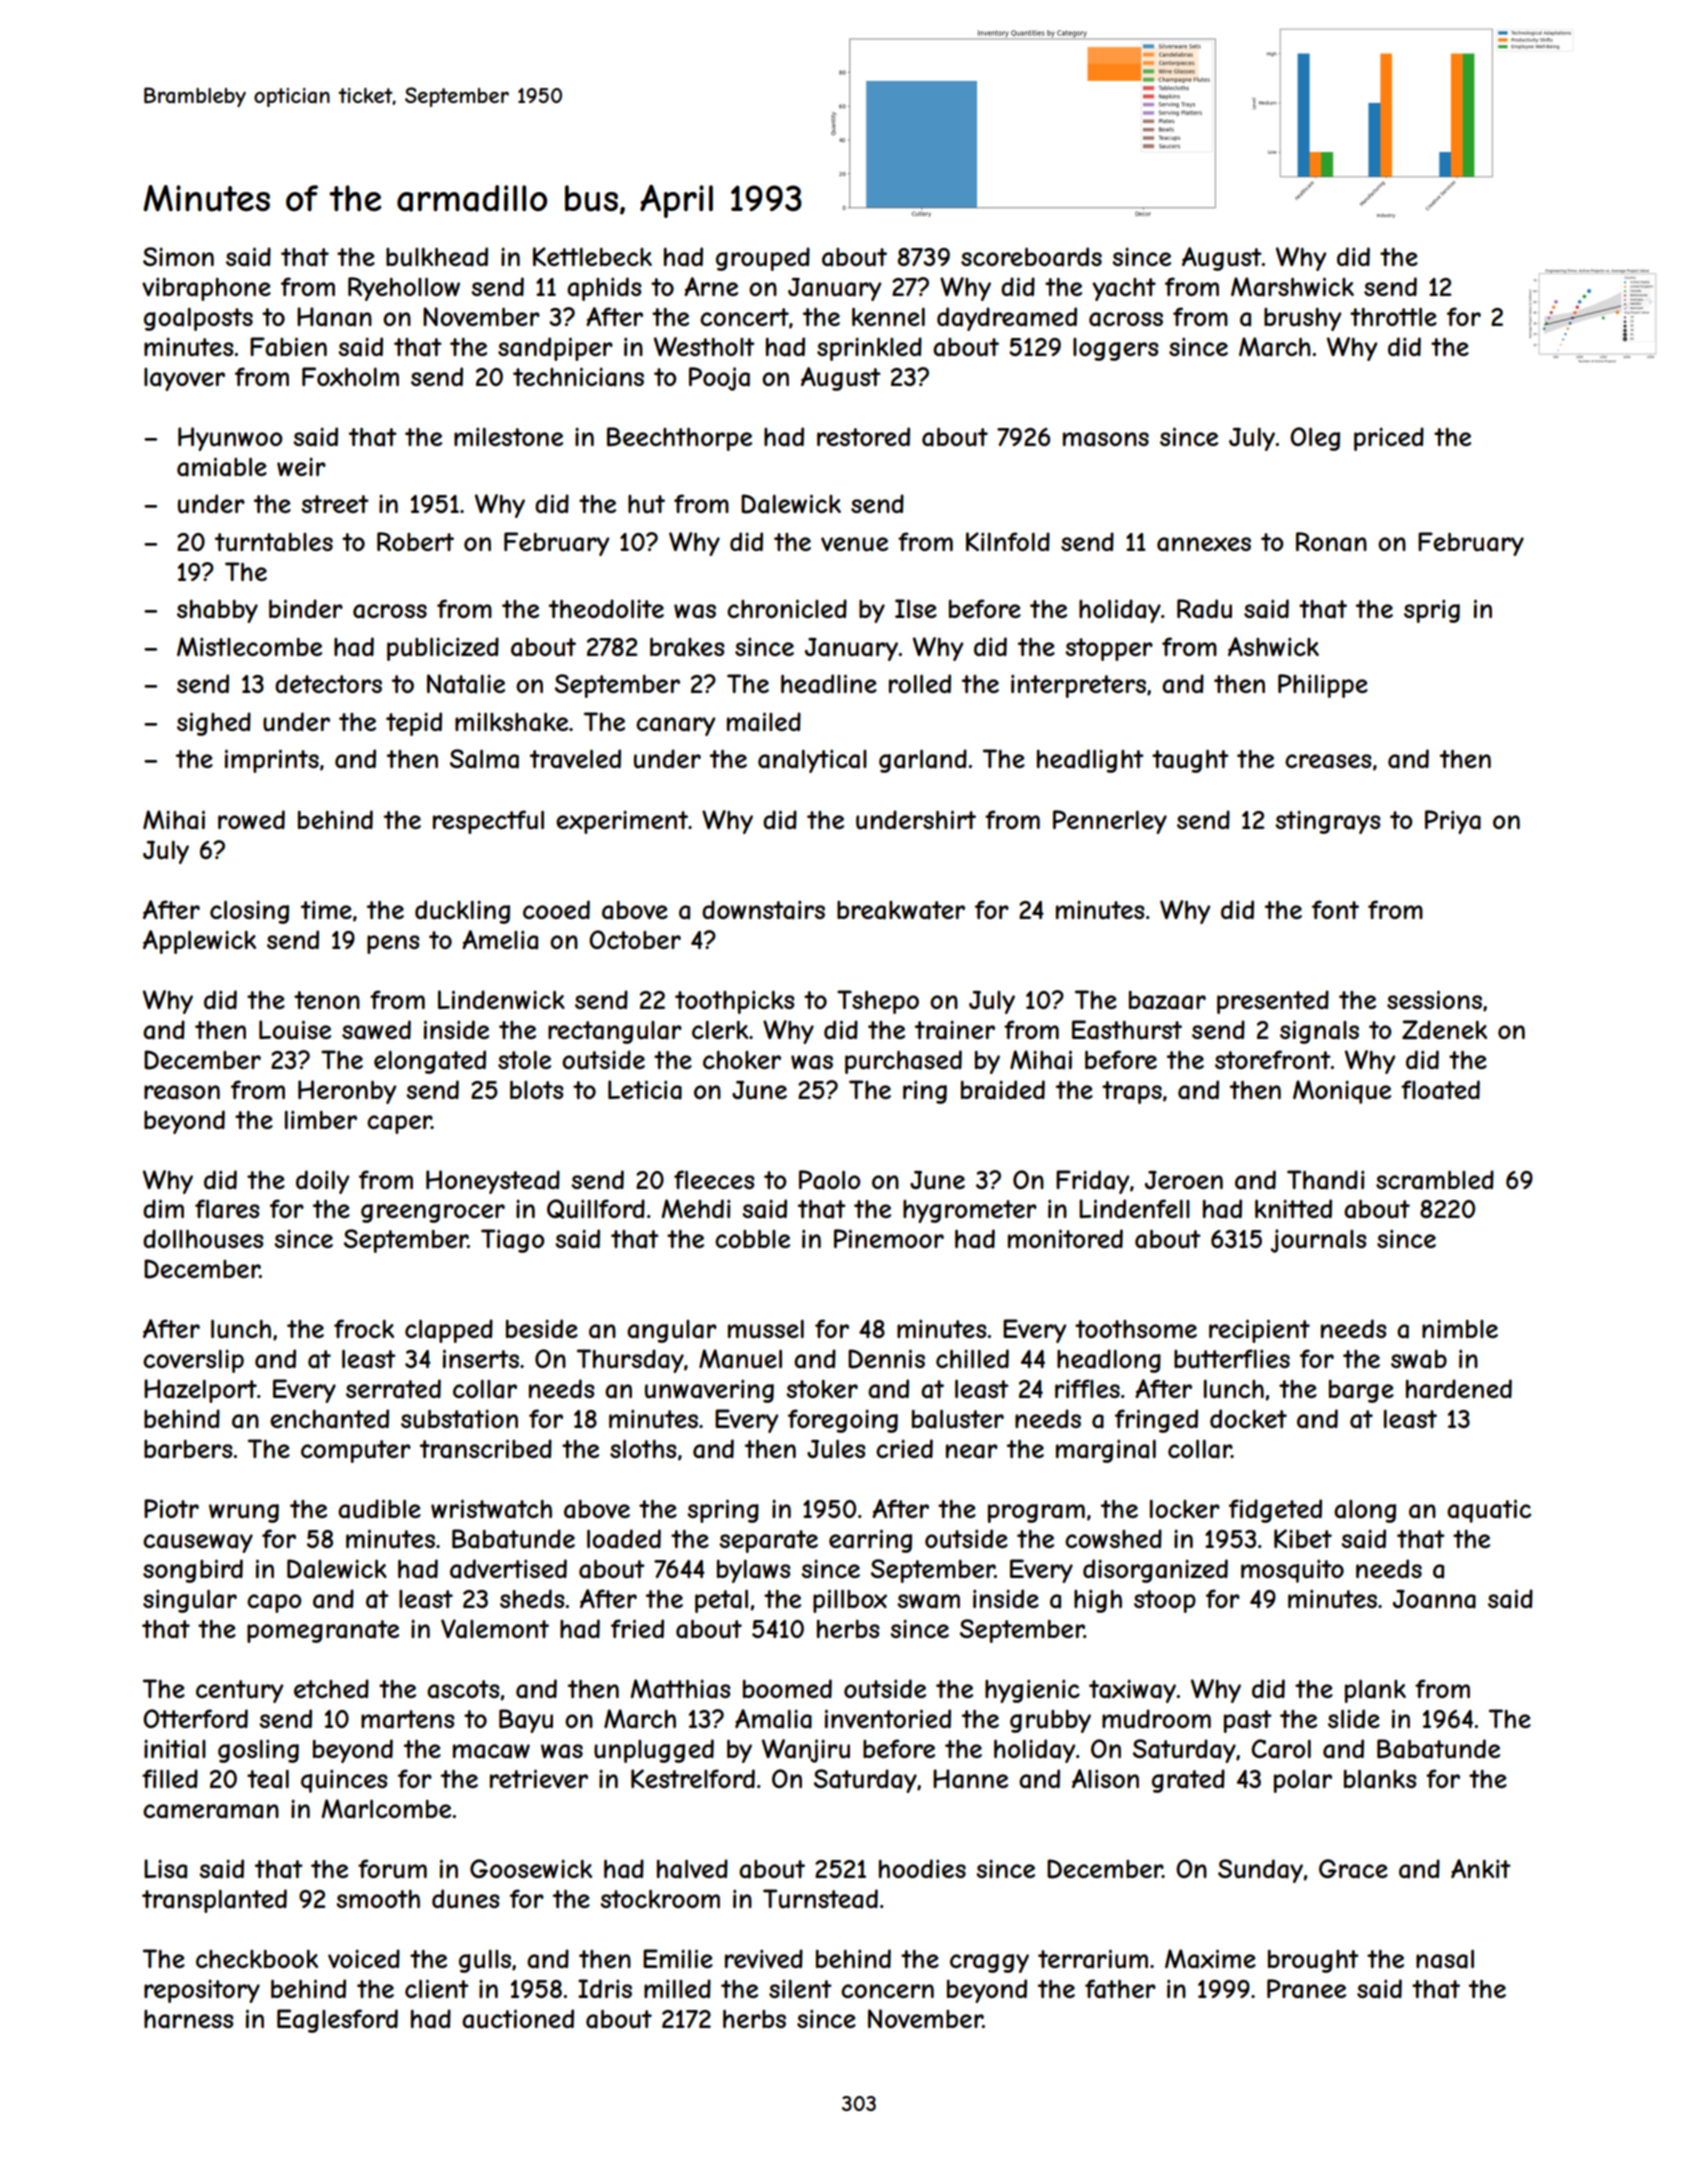 Image resolution: width=1683 pixels, height=2178 pixels. Describe the element at coordinates (193, 1361) in the screenshot. I see `coverslip` at that location.
